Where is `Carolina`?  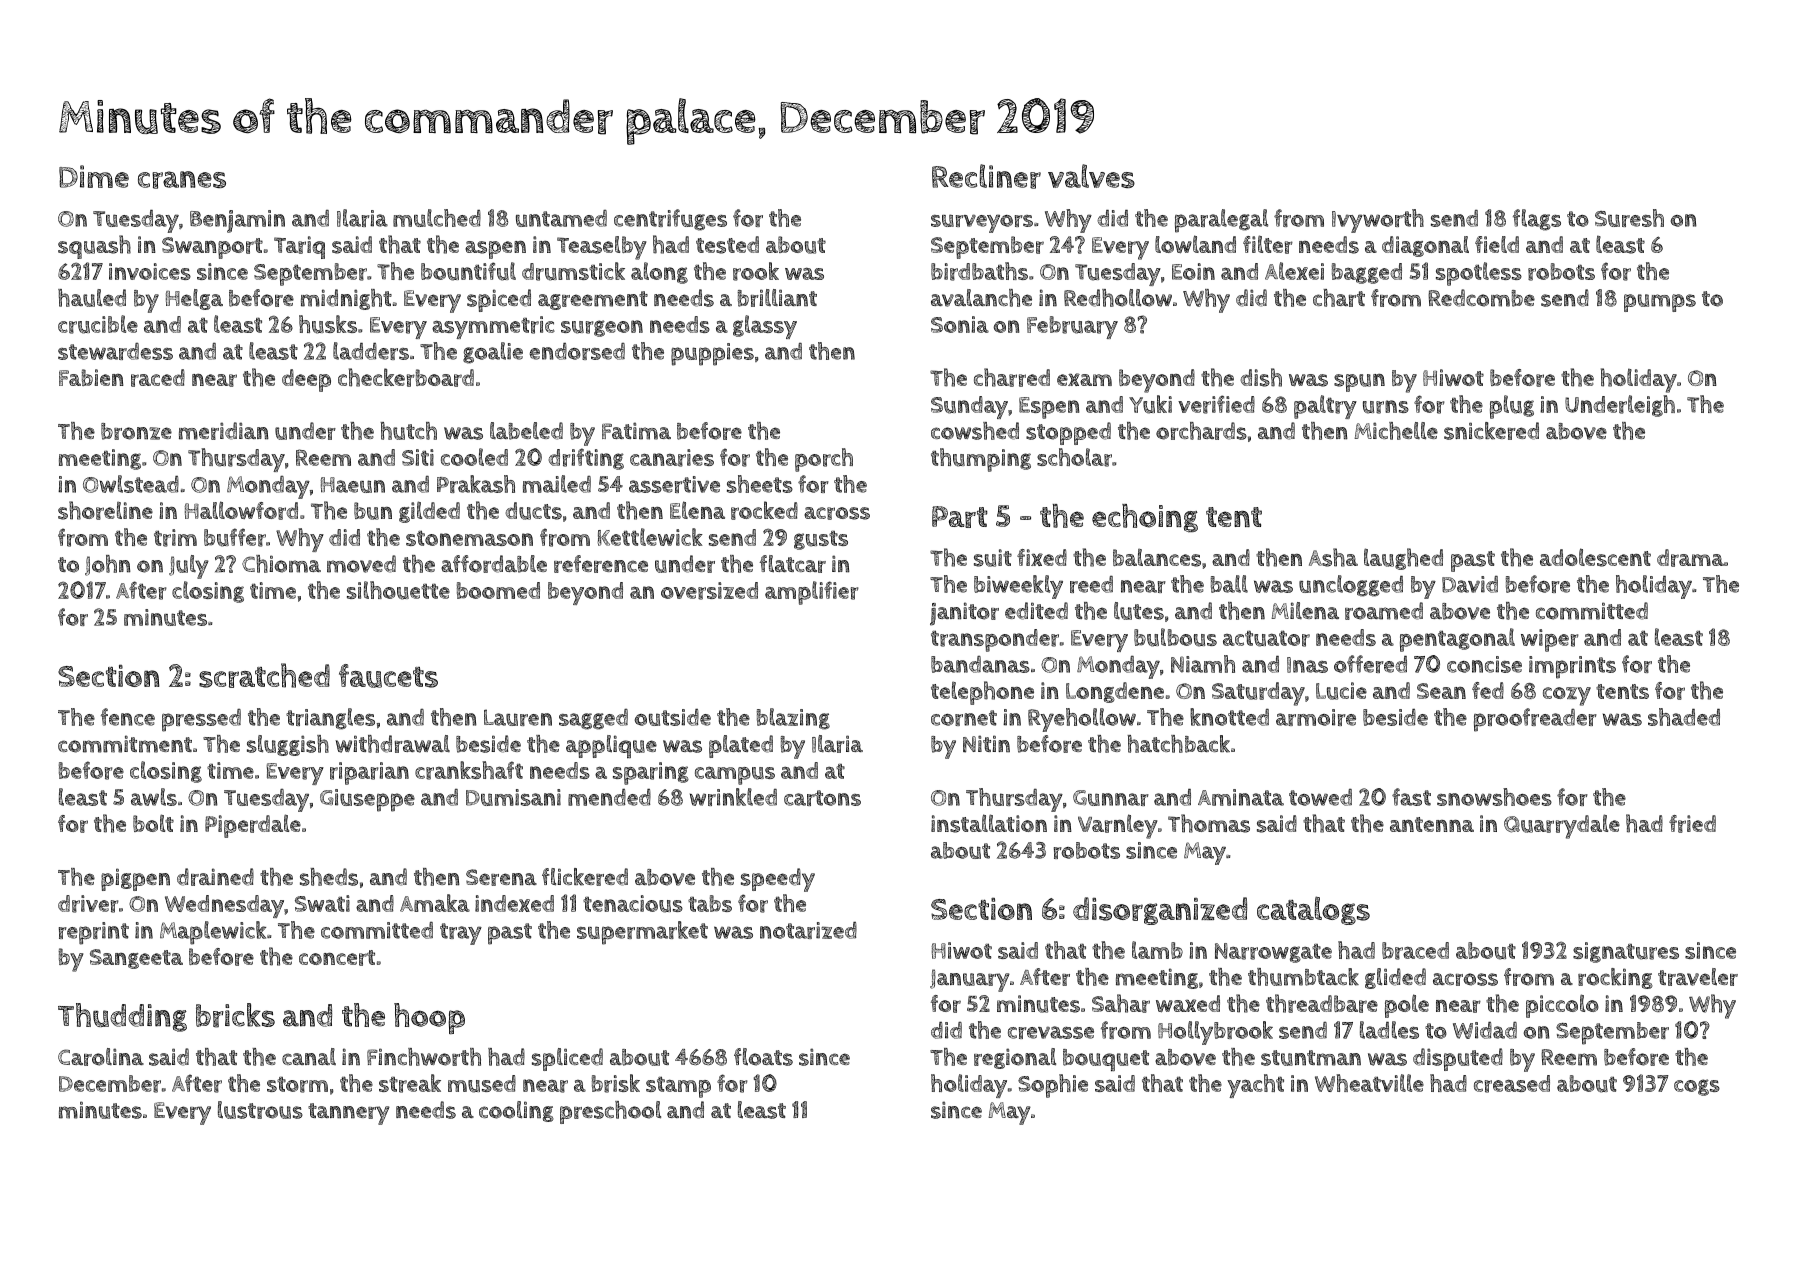
Carolina is located at coordinates (101, 1057).
